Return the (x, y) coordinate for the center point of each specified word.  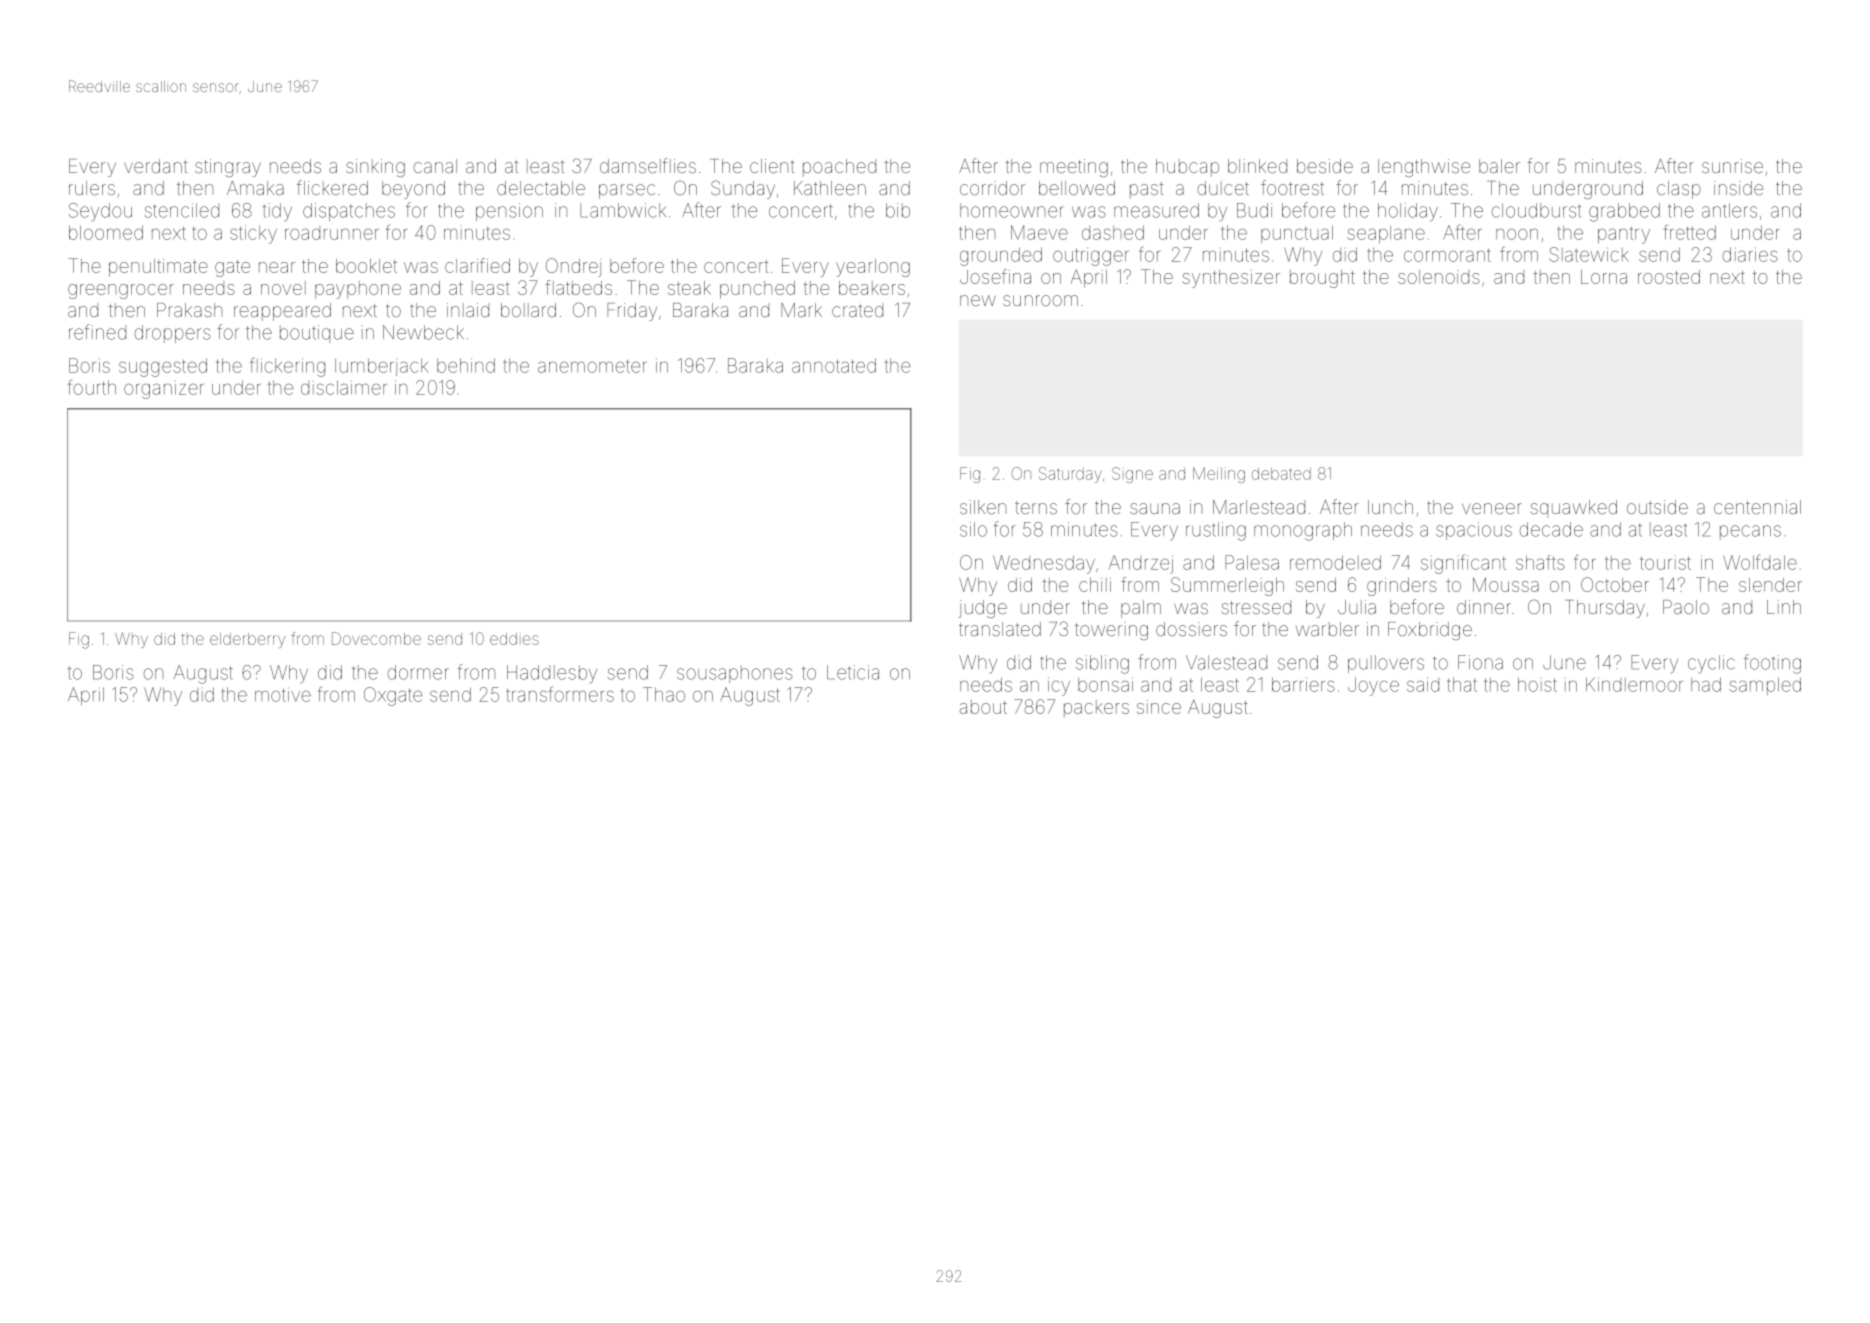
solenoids (1439, 277)
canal (435, 166)
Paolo (1686, 607)
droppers (173, 334)
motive (283, 694)
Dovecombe (376, 638)
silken (983, 507)
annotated (834, 365)
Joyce (1373, 686)
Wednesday (1044, 564)
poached (839, 168)
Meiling (1219, 475)
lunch (1390, 507)
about (983, 707)
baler (1499, 166)
